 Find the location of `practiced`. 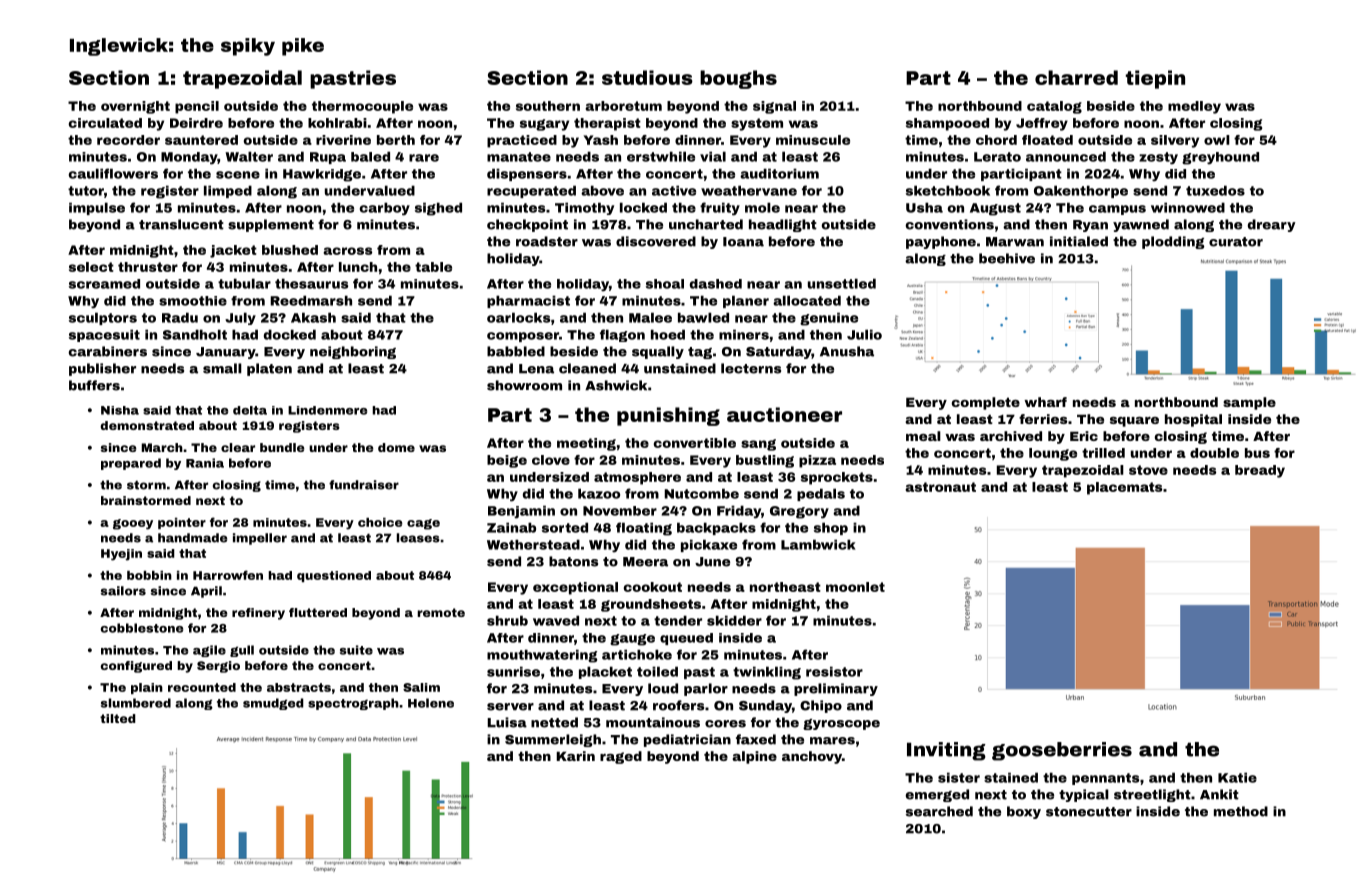

practiced is located at coordinates (522, 141).
